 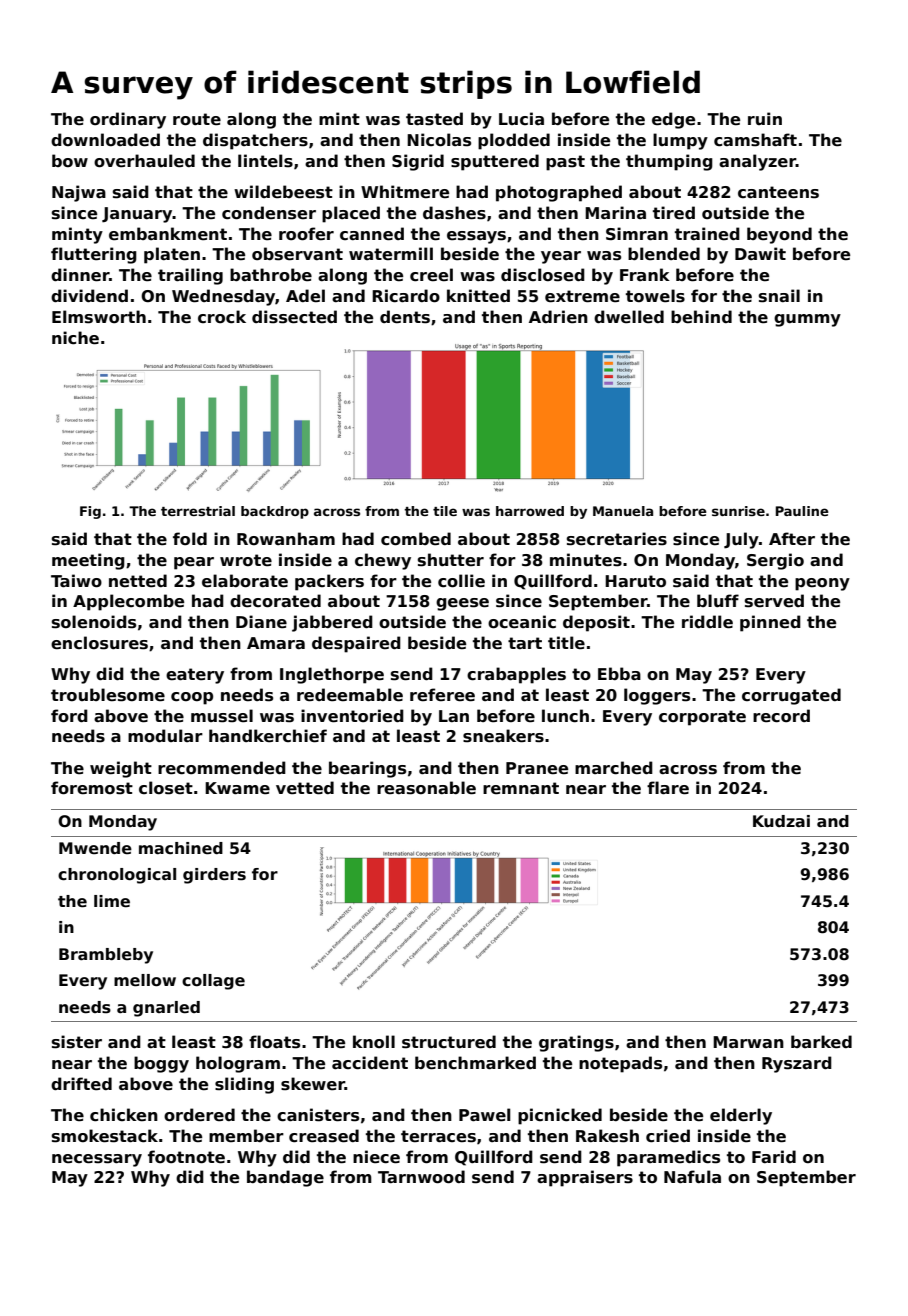 What do you see at coordinates (530, 511) in the screenshot?
I see `harrowed` at bounding box center [530, 511].
